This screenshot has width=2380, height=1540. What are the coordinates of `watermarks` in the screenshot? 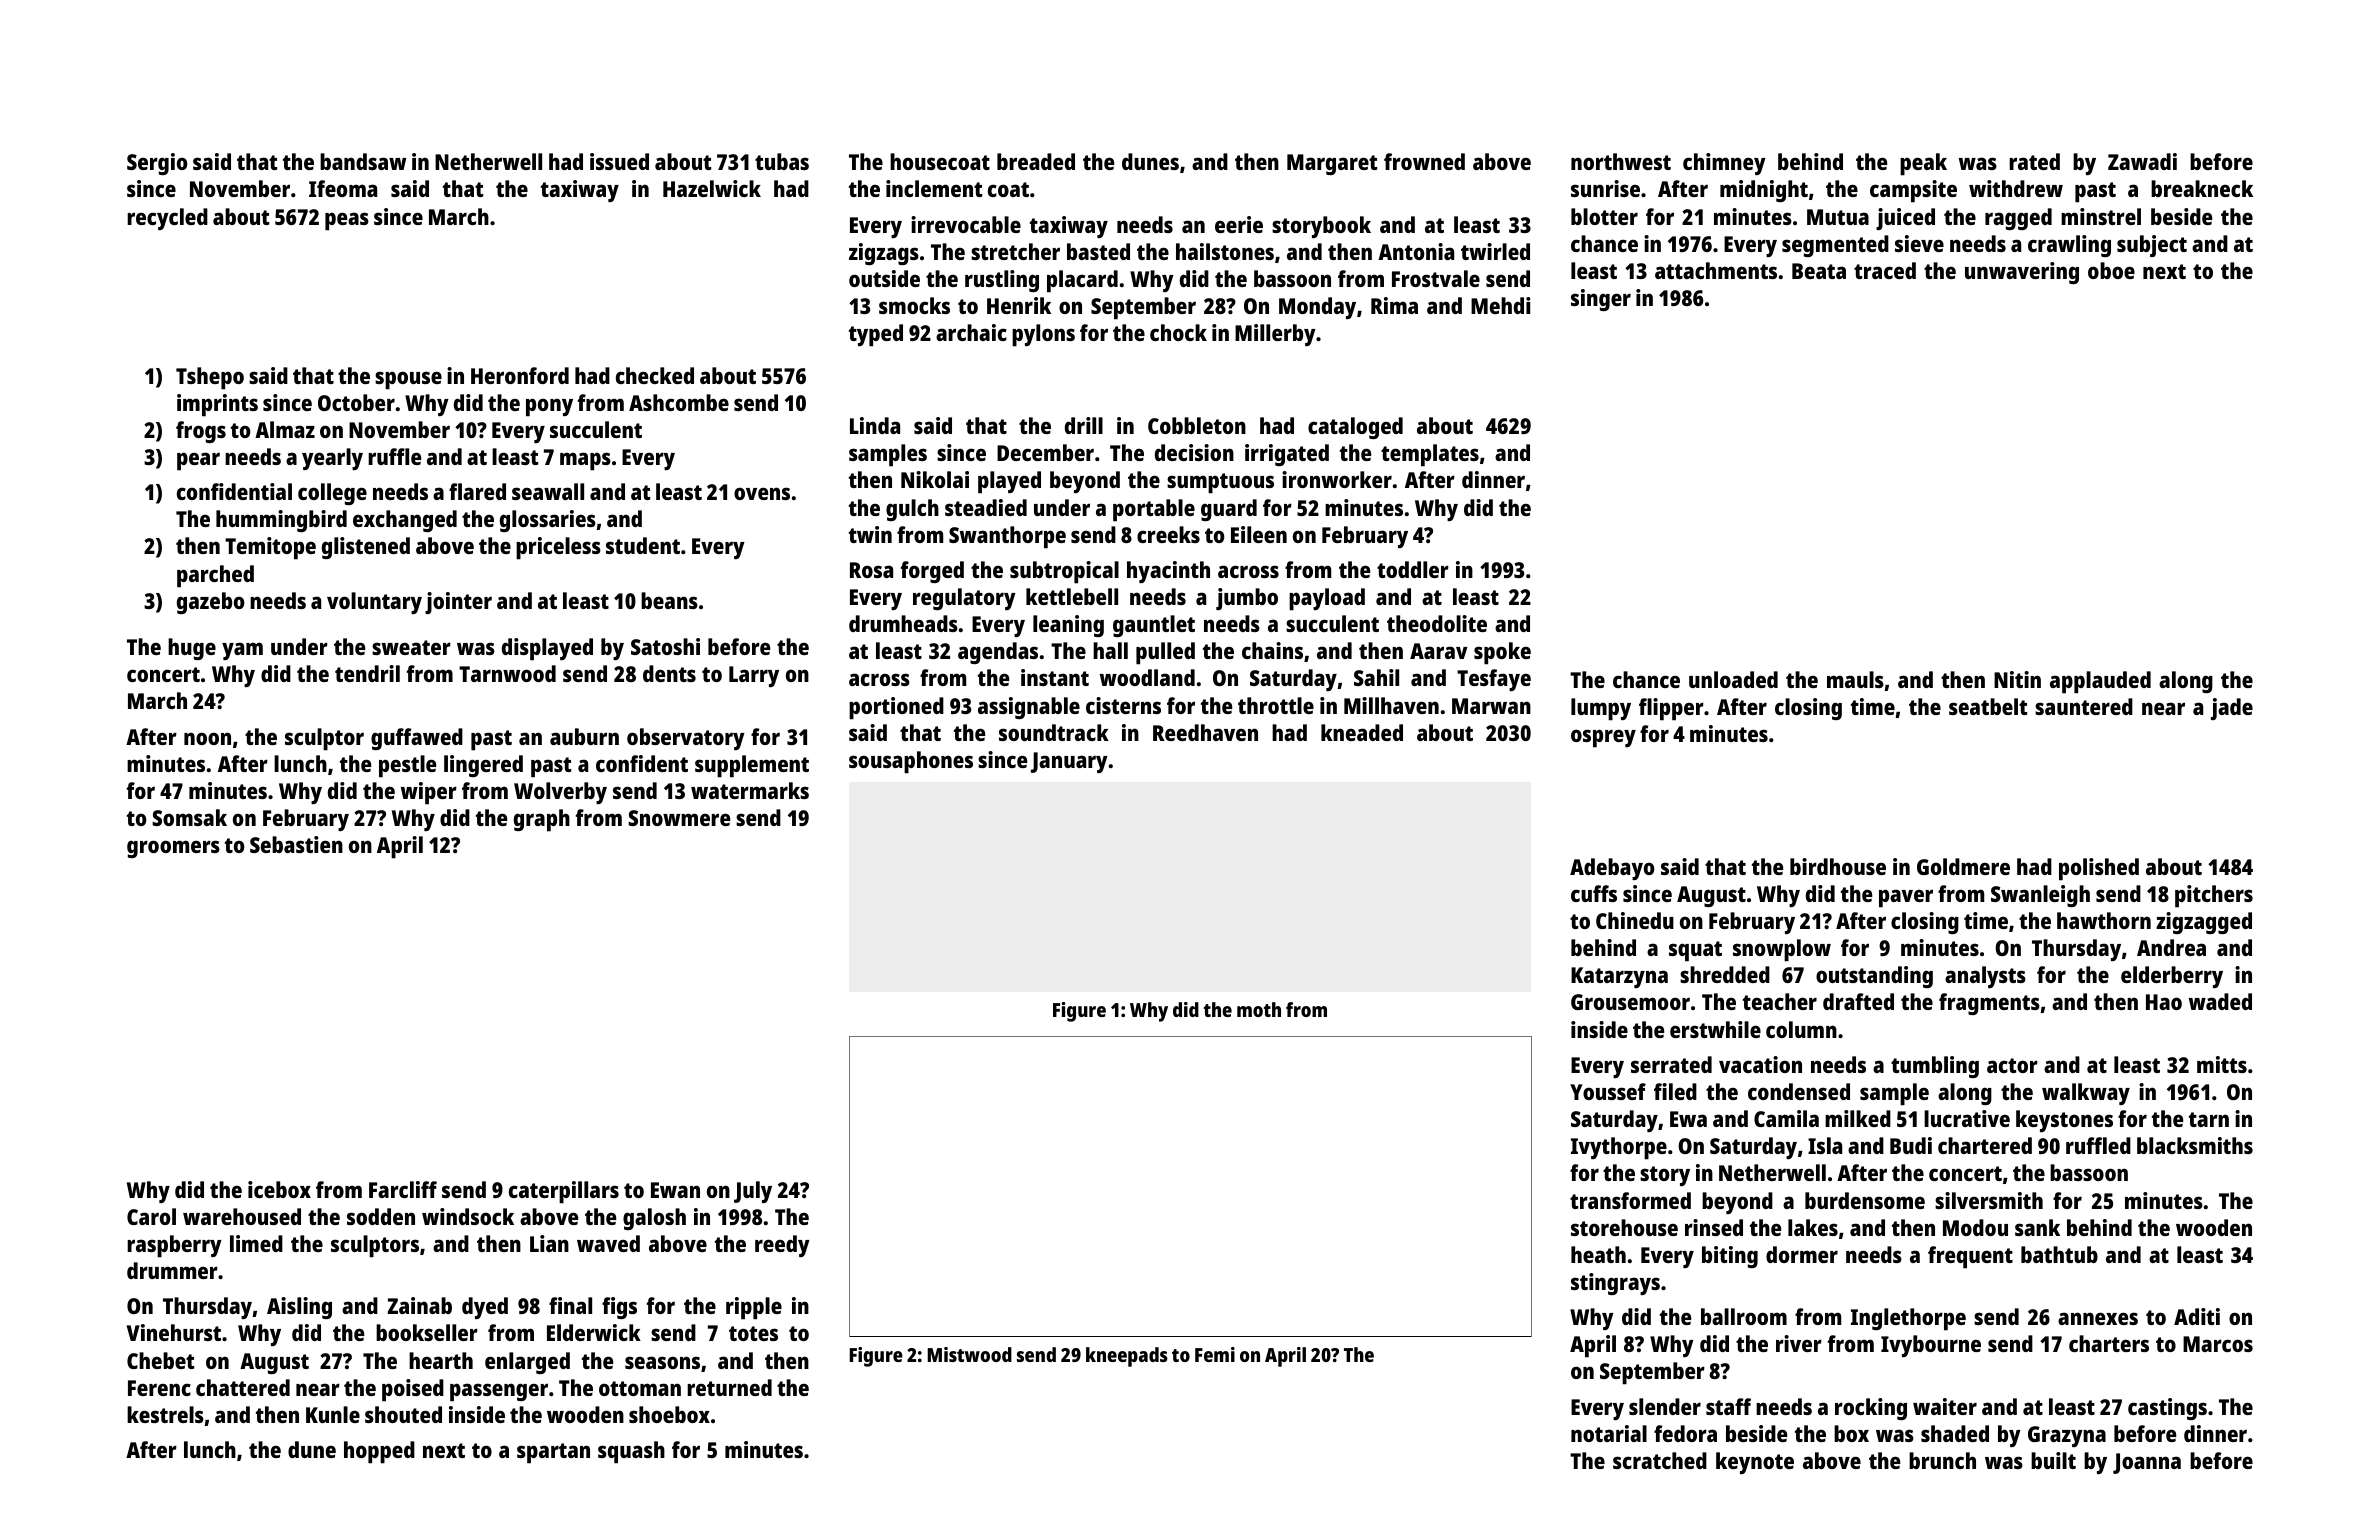 It's located at (750, 790).
